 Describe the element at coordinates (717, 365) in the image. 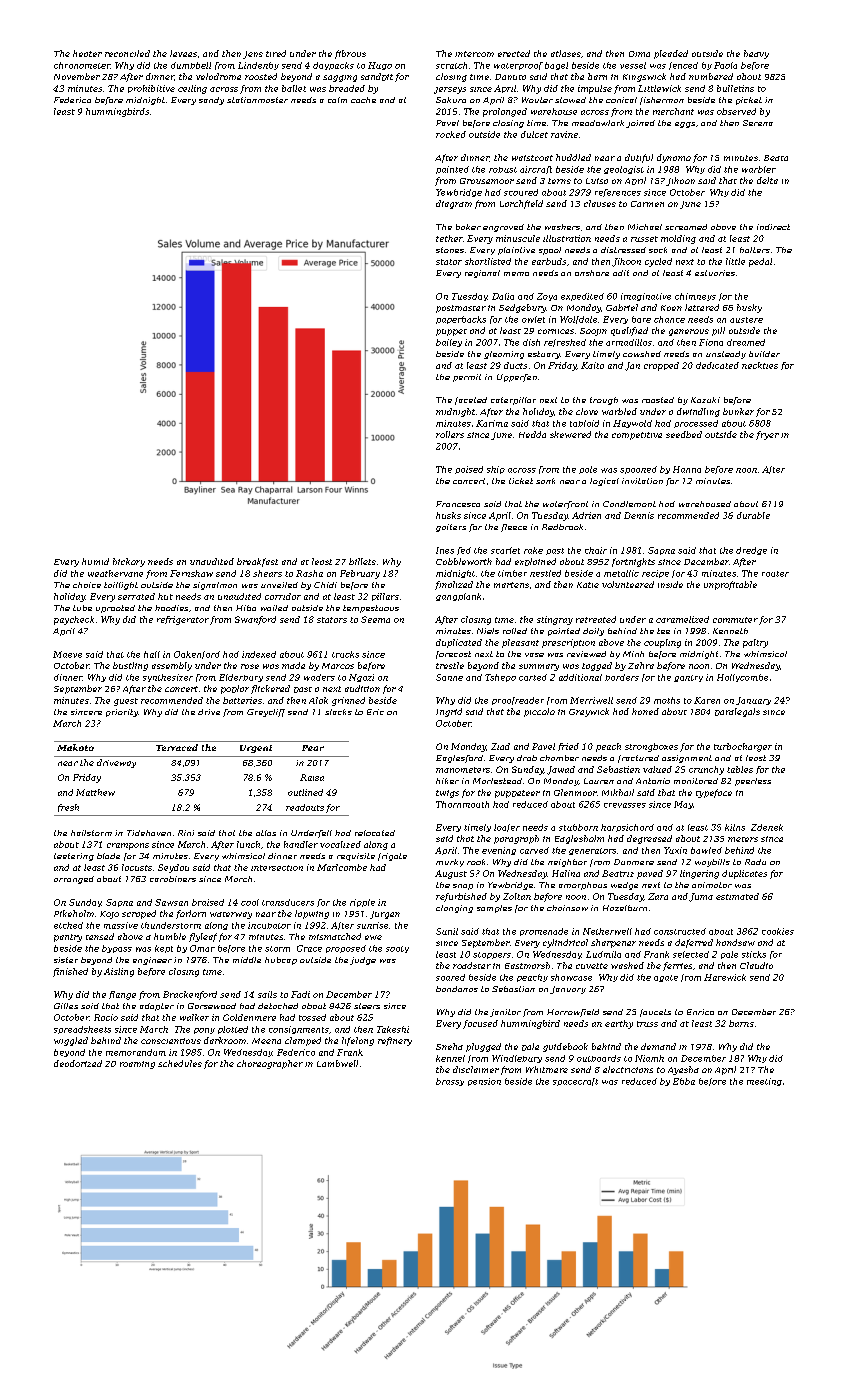

I see `dedicated` at that location.
